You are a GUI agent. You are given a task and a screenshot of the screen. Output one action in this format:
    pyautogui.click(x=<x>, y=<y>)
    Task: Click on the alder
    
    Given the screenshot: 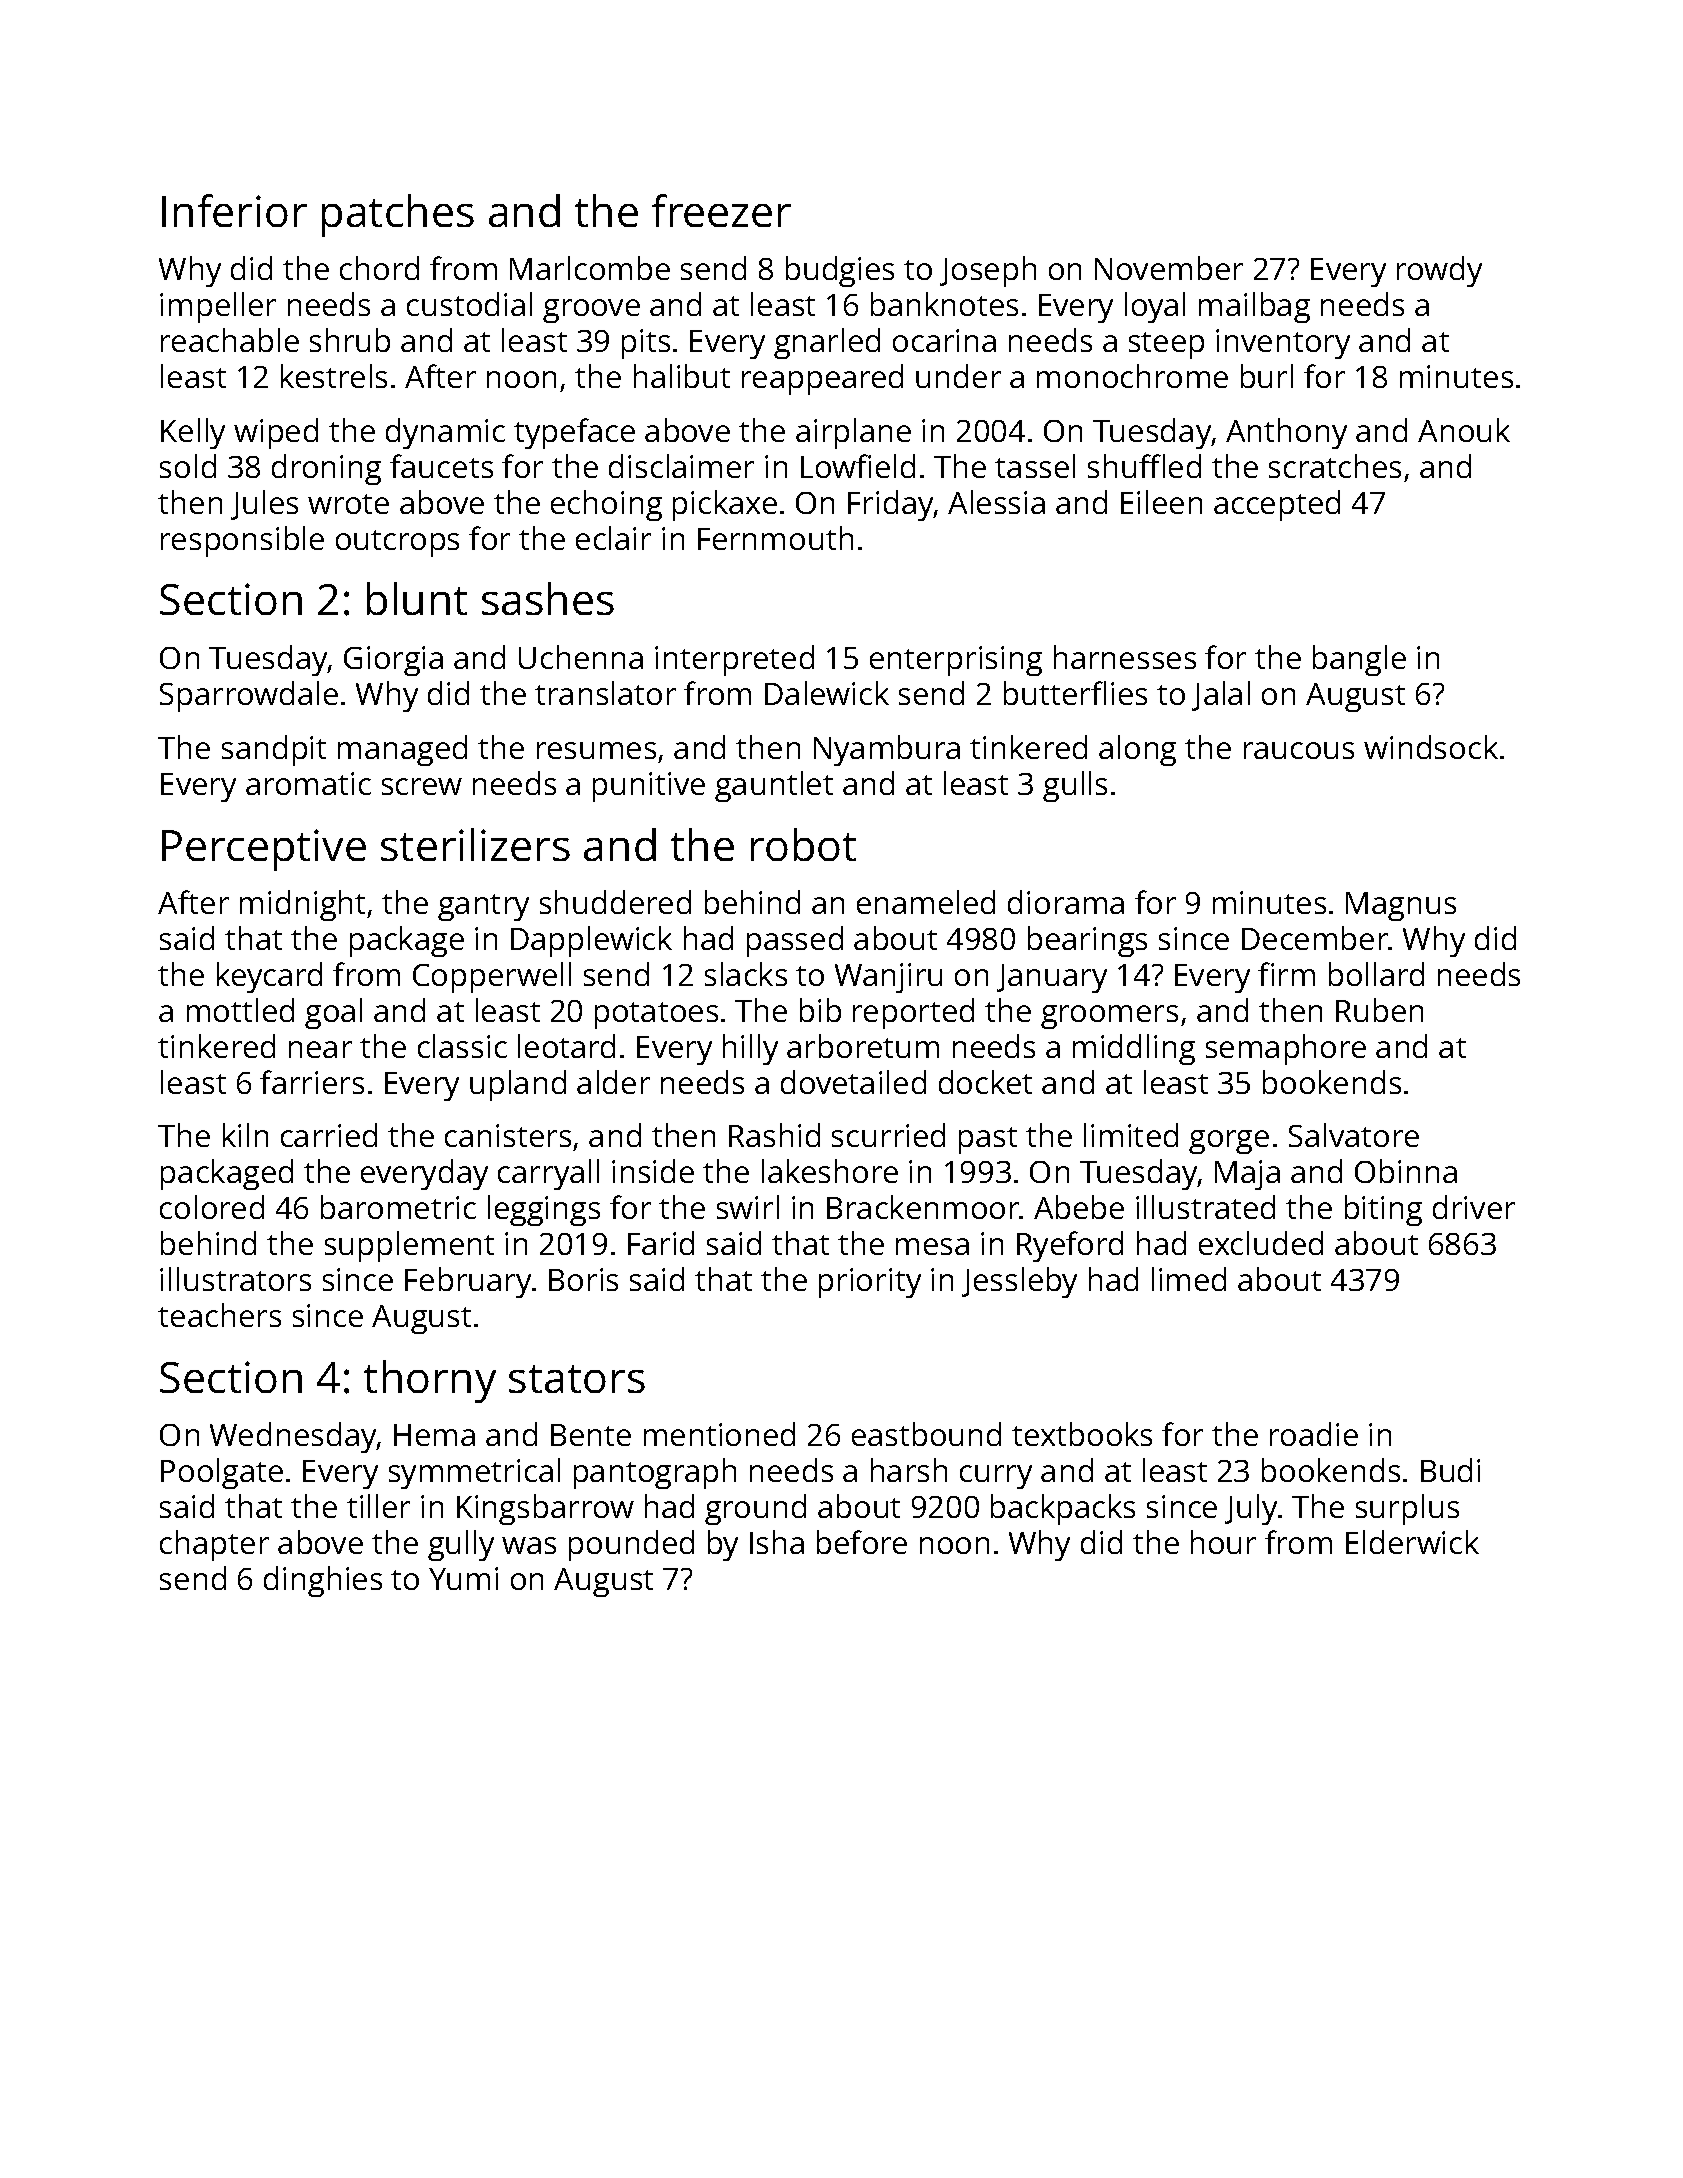 What is the action you would take?
    pyautogui.click(x=613, y=1082)
